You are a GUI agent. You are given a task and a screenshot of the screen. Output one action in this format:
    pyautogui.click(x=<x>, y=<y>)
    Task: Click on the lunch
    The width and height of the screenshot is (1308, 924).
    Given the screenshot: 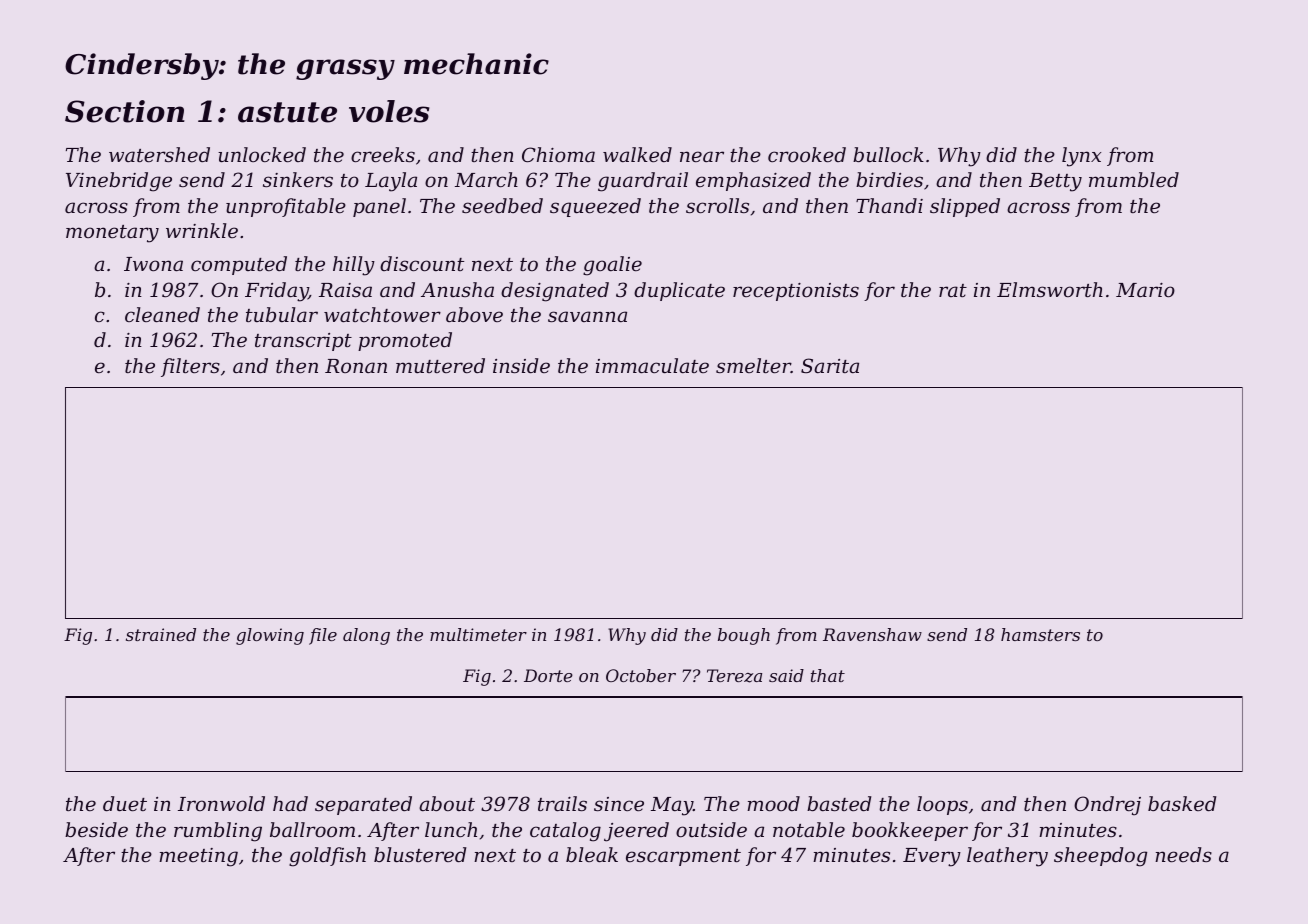 What is the action you would take?
    pyautogui.click(x=451, y=829)
